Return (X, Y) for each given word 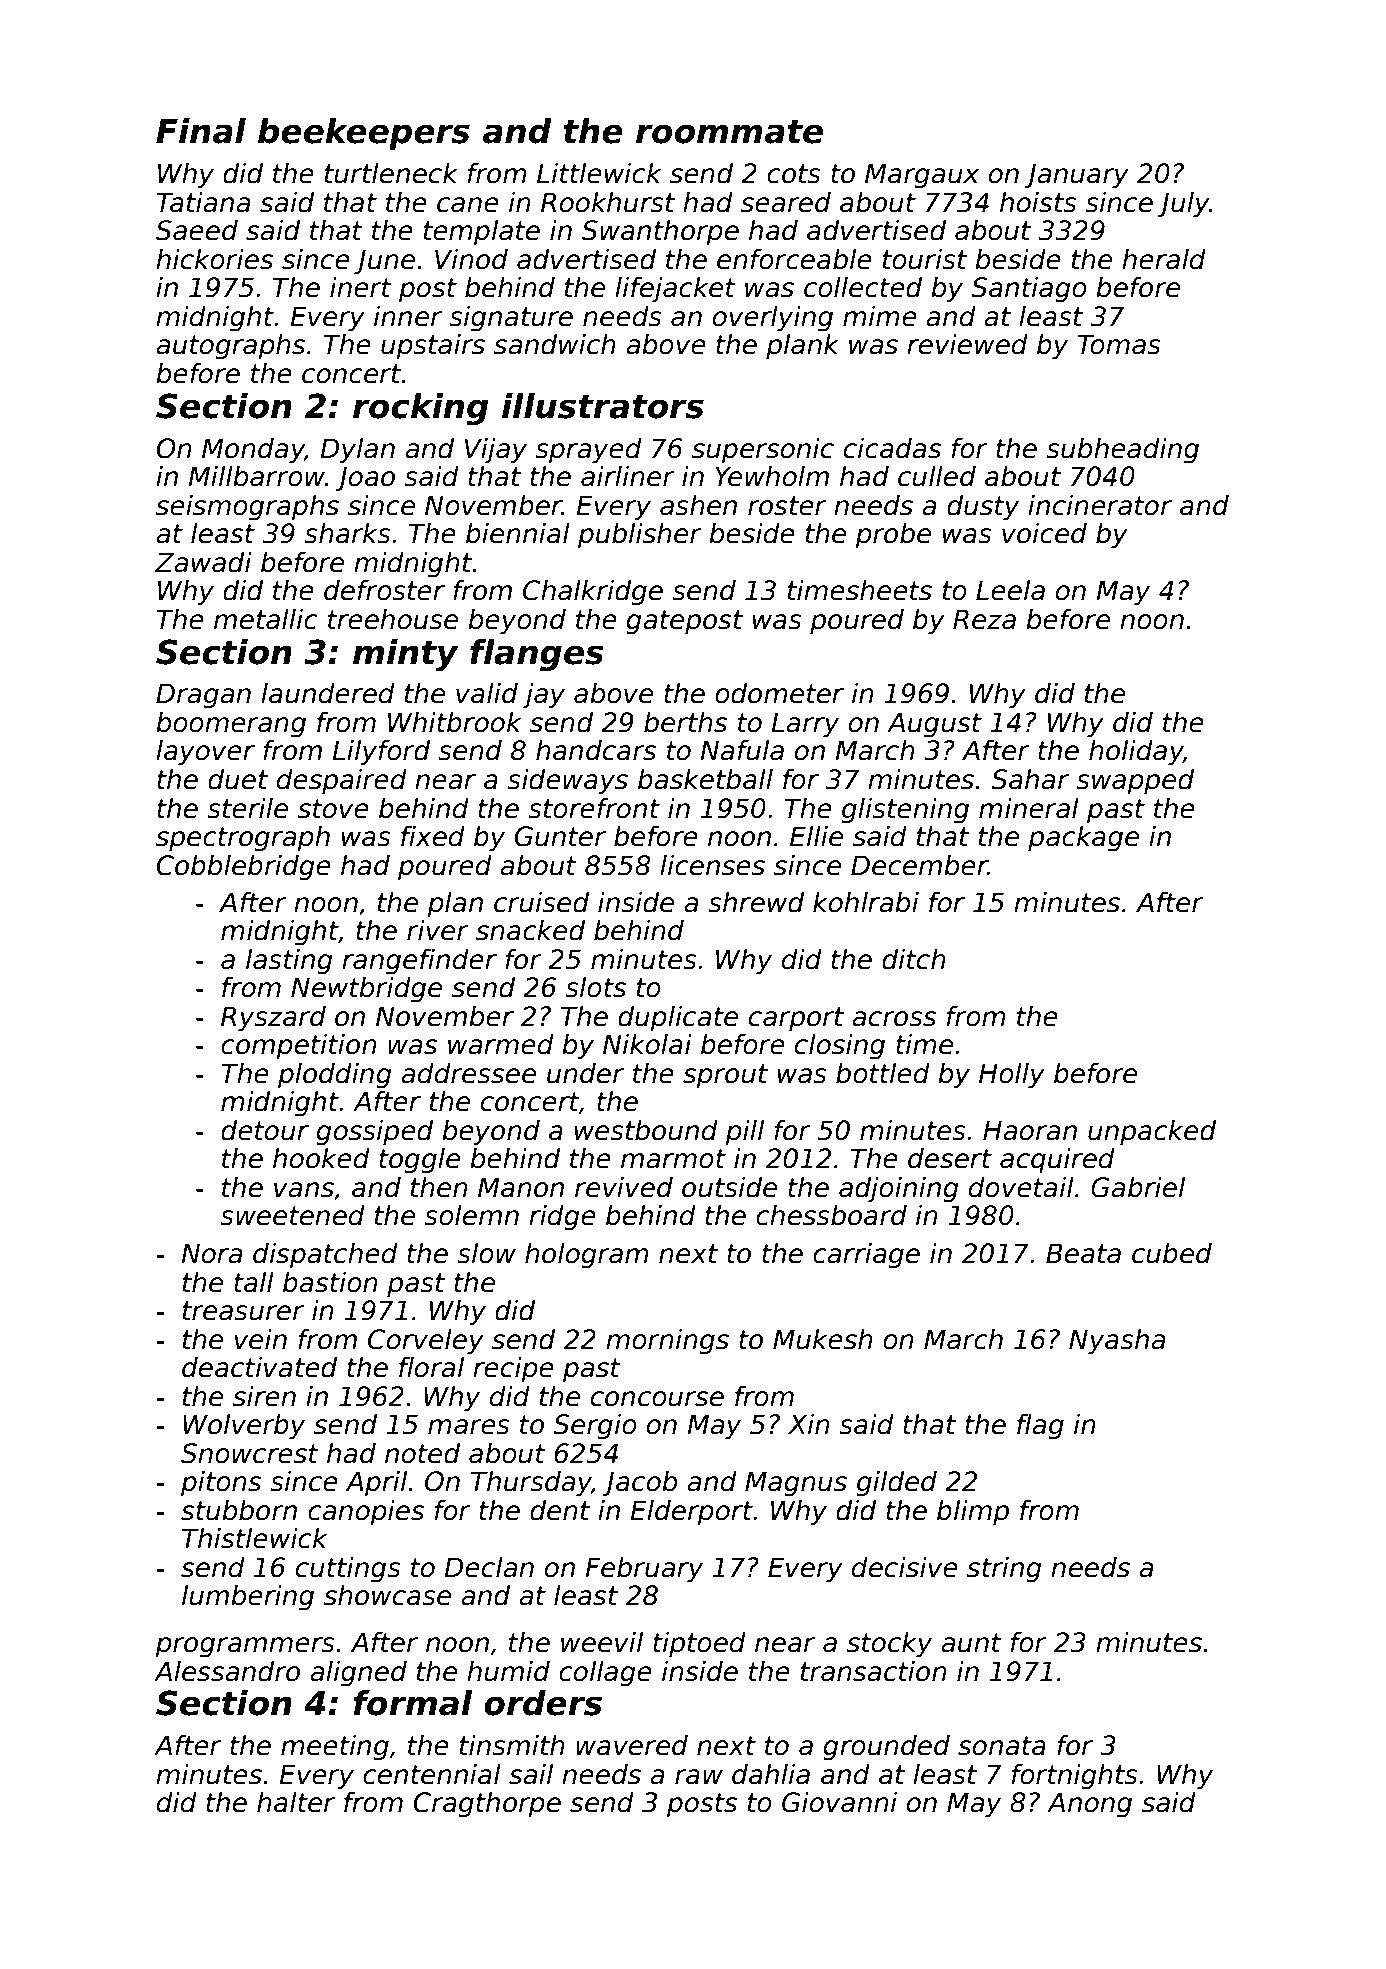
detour (265, 1130)
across (894, 1019)
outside (729, 1187)
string (1004, 1570)
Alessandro (227, 1671)
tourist (925, 259)
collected (863, 287)
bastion (330, 1282)
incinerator (1100, 505)
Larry (805, 725)
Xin (809, 1424)
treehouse (393, 619)
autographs (230, 347)
